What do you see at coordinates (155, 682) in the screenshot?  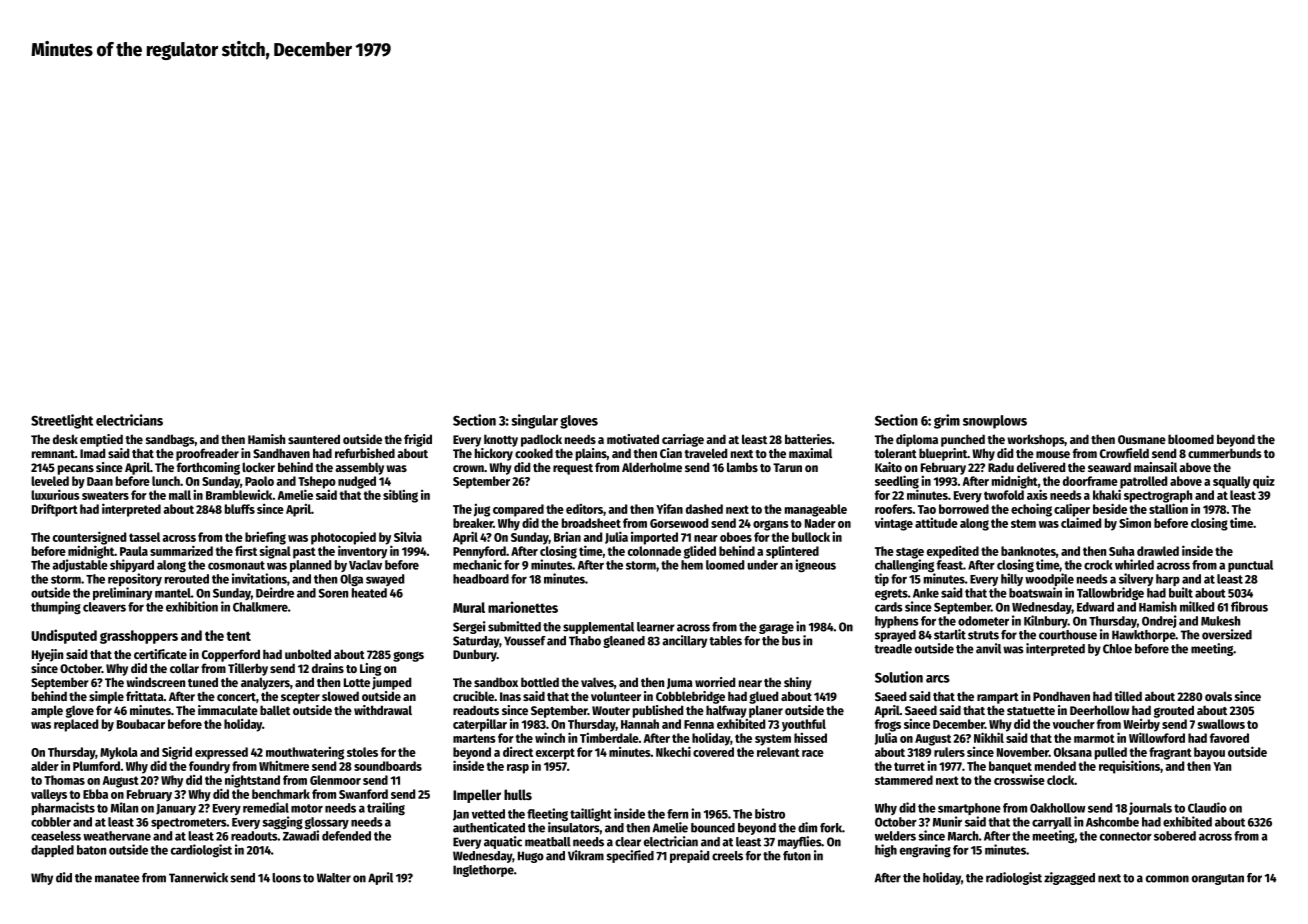 I see `windscreen` at bounding box center [155, 682].
